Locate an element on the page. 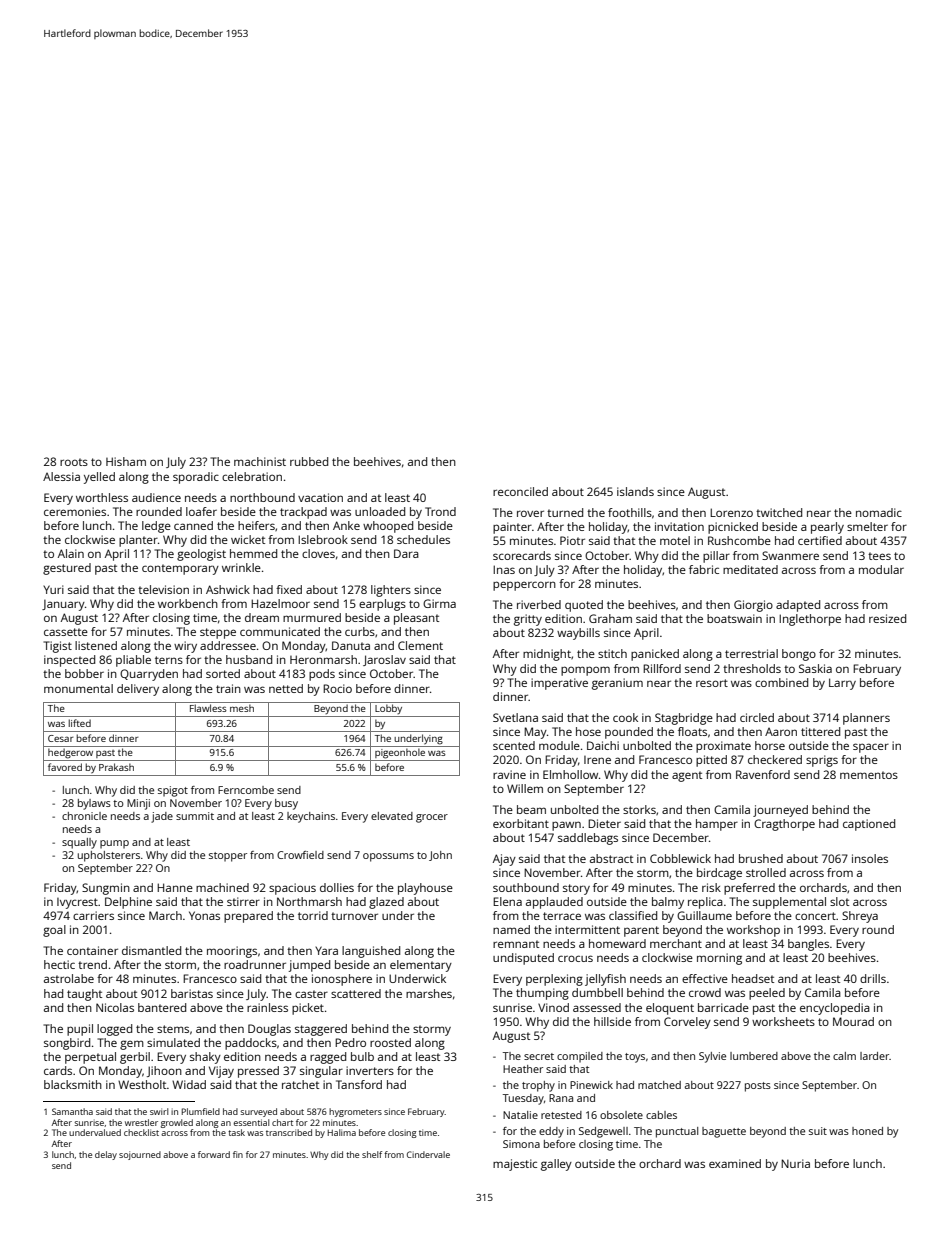 The width and height of the document is (952, 1233). stirrer is located at coordinates (243, 901).
